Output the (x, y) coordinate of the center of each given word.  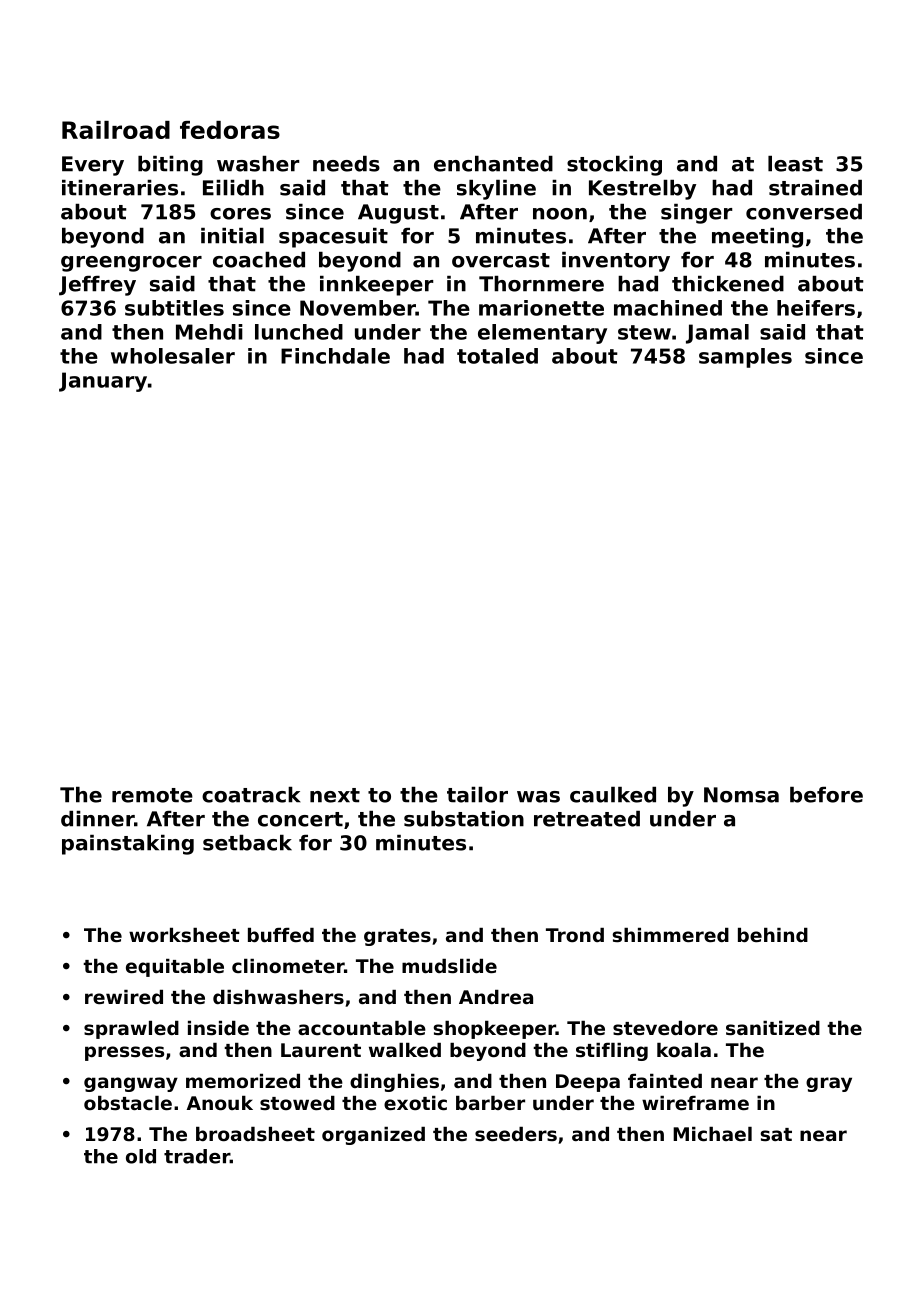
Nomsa (741, 795)
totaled (497, 356)
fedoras (230, 130)
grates (397, 937)
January (103, 382)
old (141, 1156)
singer (696, 214)
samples (745, 358)
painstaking (128, 845)
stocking (614, 166)
